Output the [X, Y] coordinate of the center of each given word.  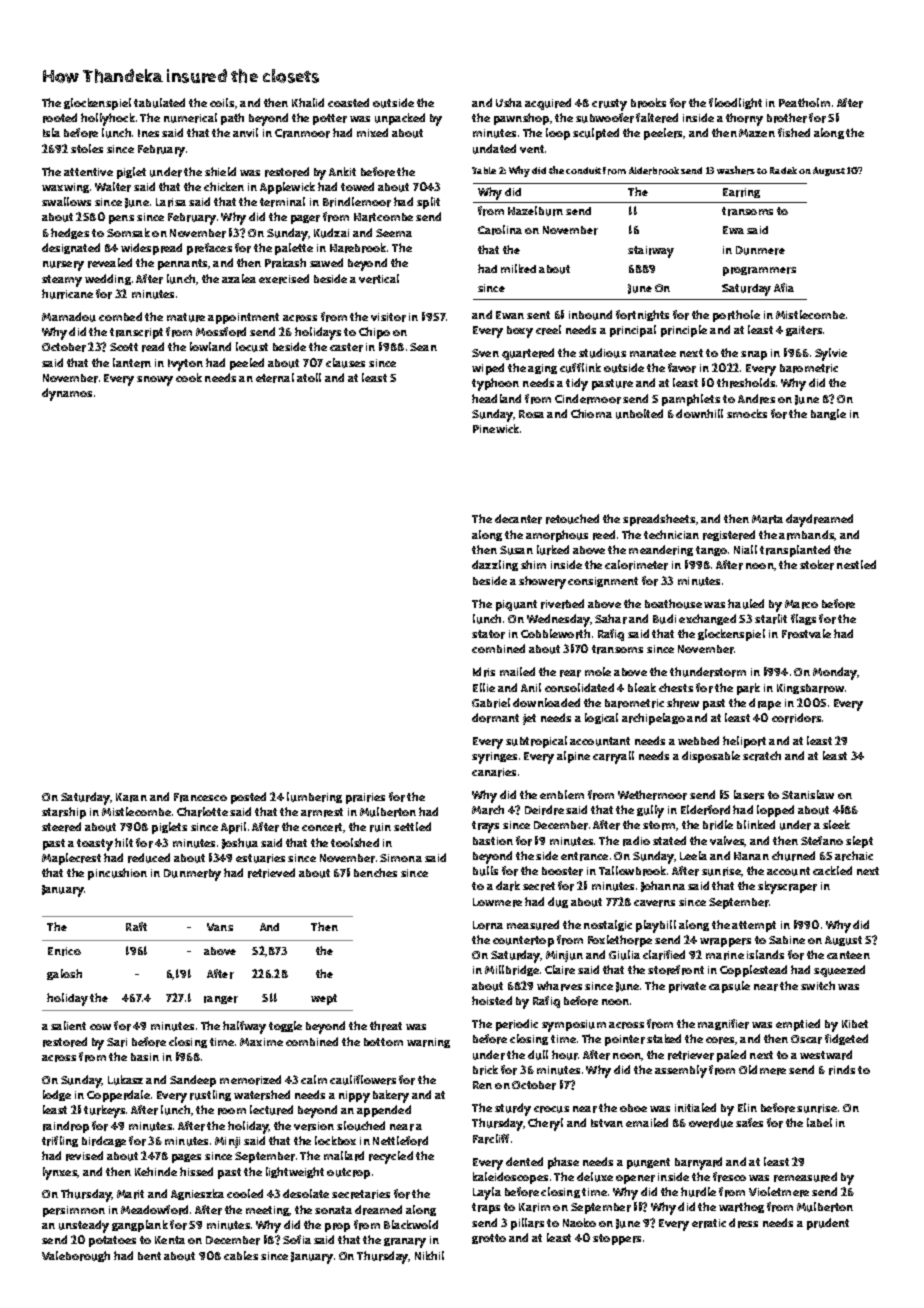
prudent [828, 1224]
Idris [484, 672]
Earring [741, 193]
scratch [762, 756]
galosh [64, 974]
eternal [275, 378]
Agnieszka [197, 1194]
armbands [807, 535]
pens [121, 219]
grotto [489, 1239]
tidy [577, 384]
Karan [131, 797]
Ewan [510, 315]
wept [324, 999]
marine [725, 955]
